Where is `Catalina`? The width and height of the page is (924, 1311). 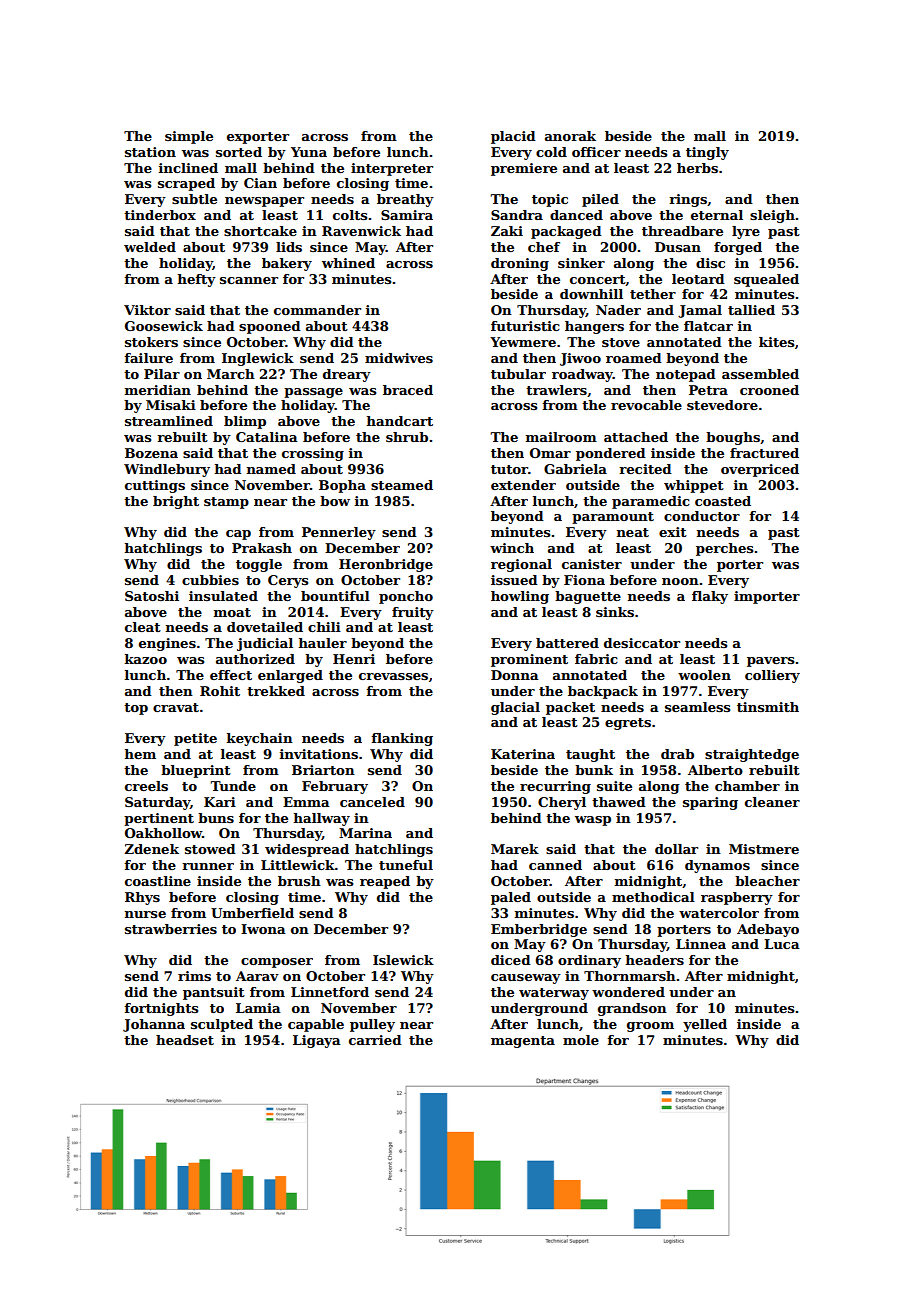 Catalina is located at coordinates (267, 437).
